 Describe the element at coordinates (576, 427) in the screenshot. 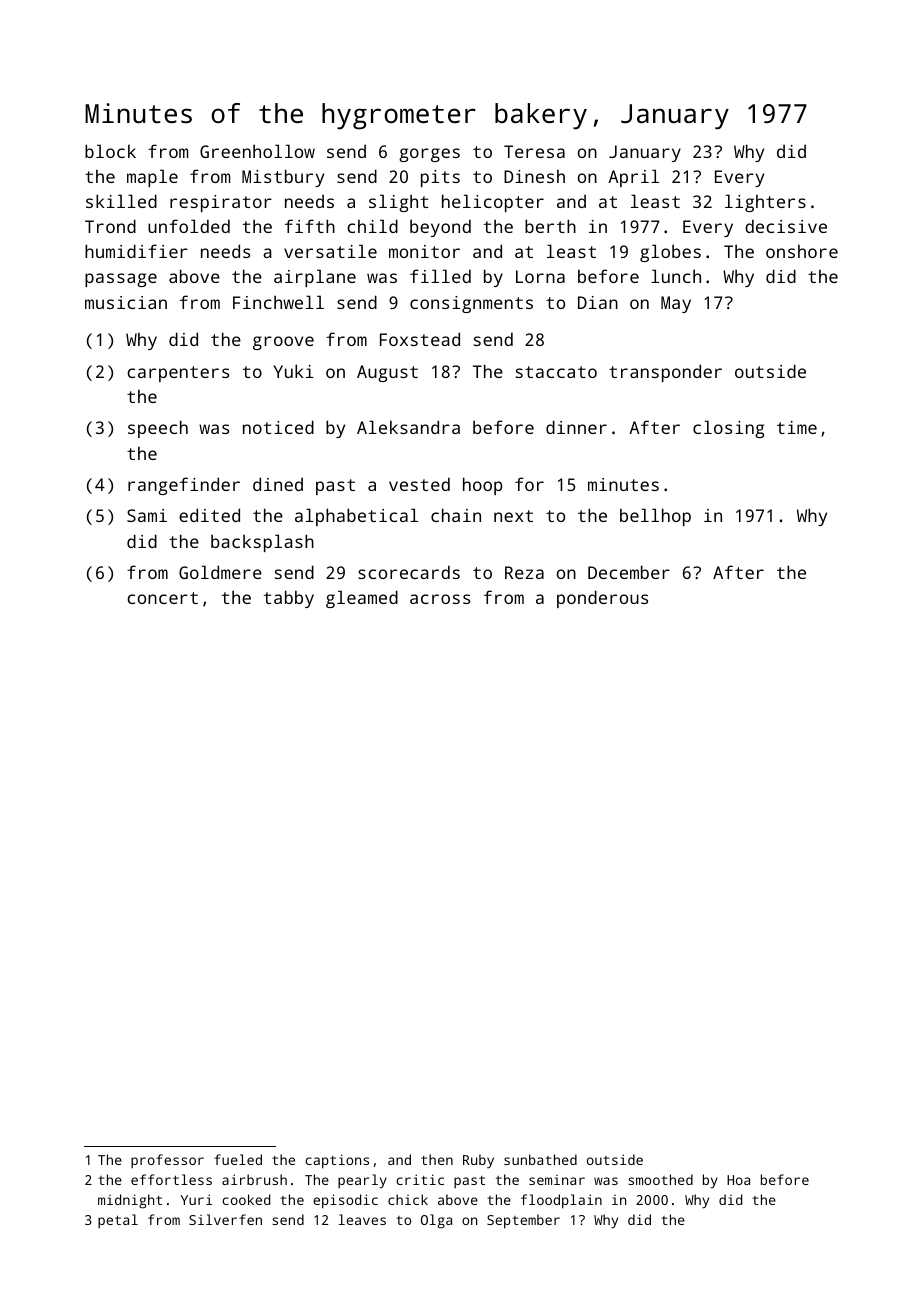

I see `dinner` at that location.
